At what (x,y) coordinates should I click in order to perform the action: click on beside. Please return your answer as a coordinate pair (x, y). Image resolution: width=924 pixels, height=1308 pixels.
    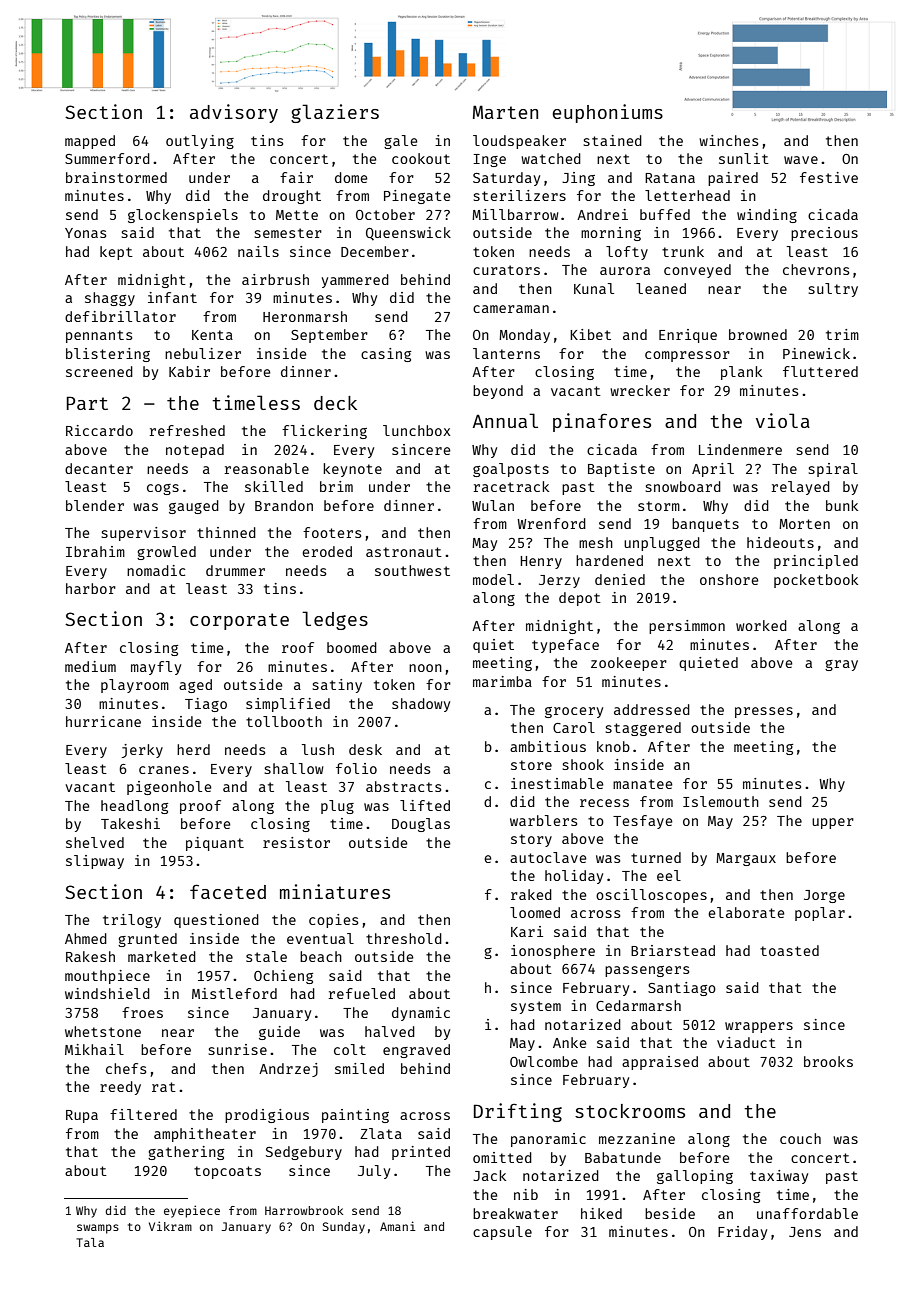
    Looking at the image, I should click on (670, 1213).
